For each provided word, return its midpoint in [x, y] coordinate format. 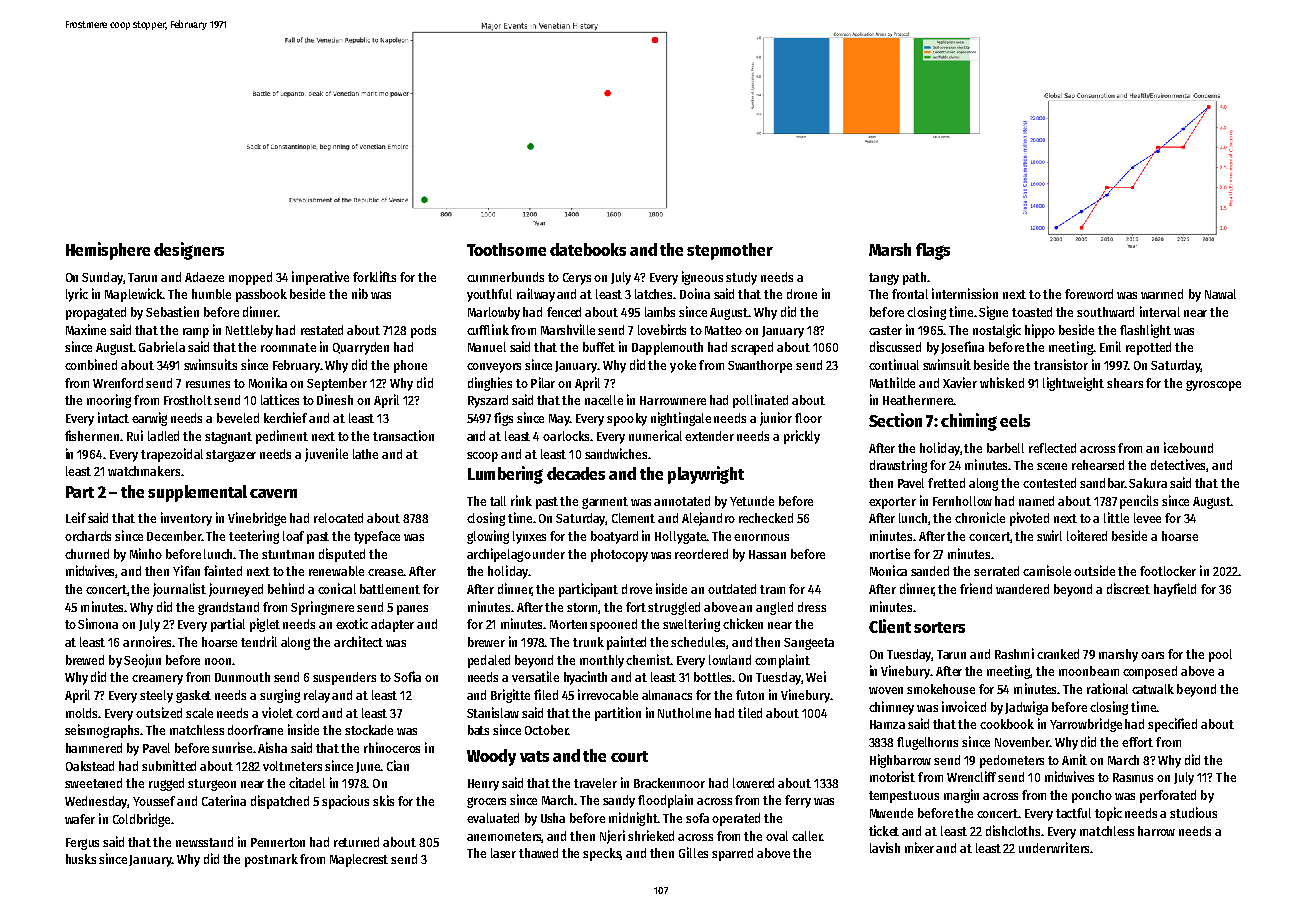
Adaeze [204, 277]
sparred [732, 854]
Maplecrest [359, 860]
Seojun [142, 661]
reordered [701, 554]
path [914, 278]
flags [933, 251]
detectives [1179, 465]
